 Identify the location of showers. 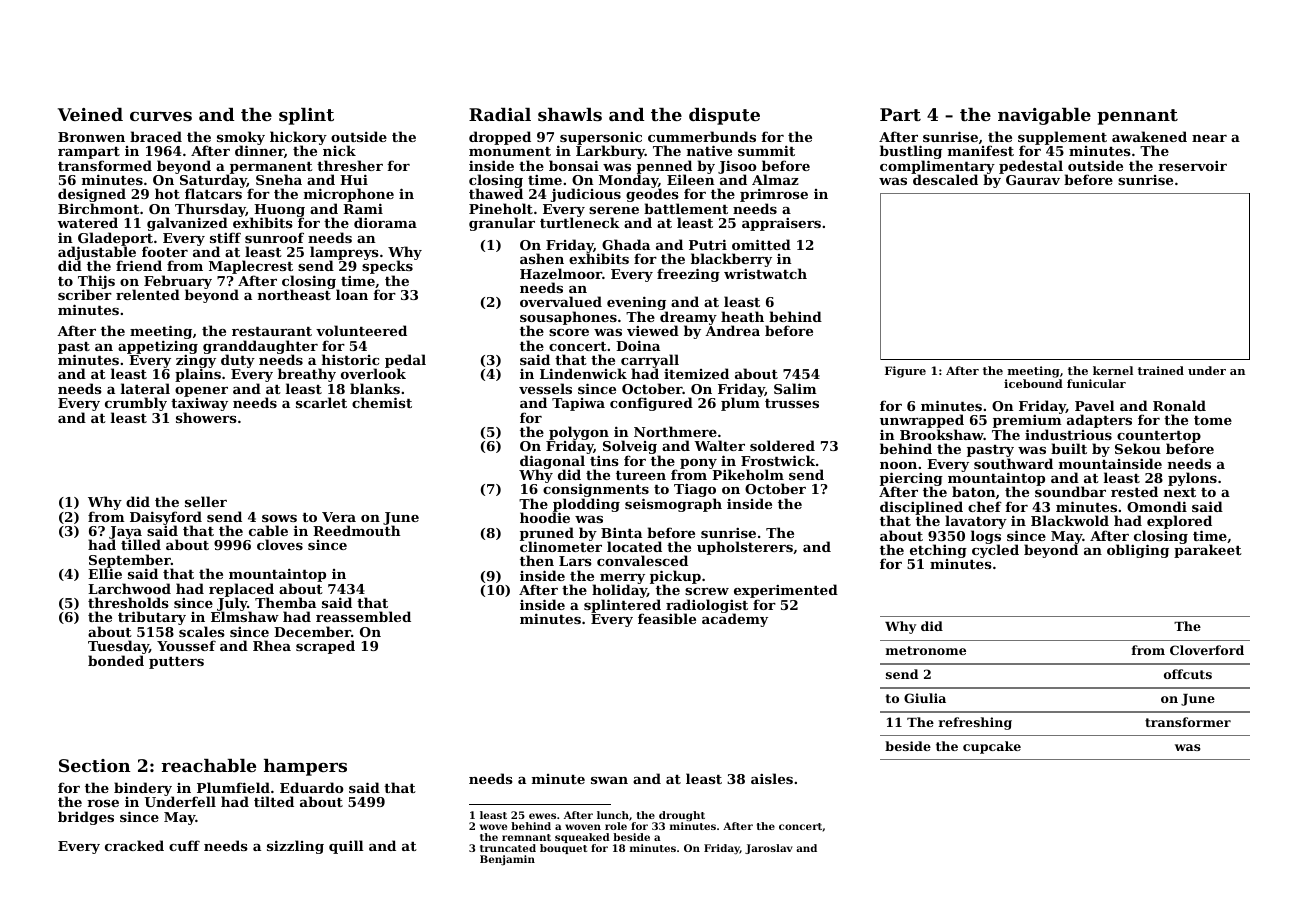
(206, 417).
